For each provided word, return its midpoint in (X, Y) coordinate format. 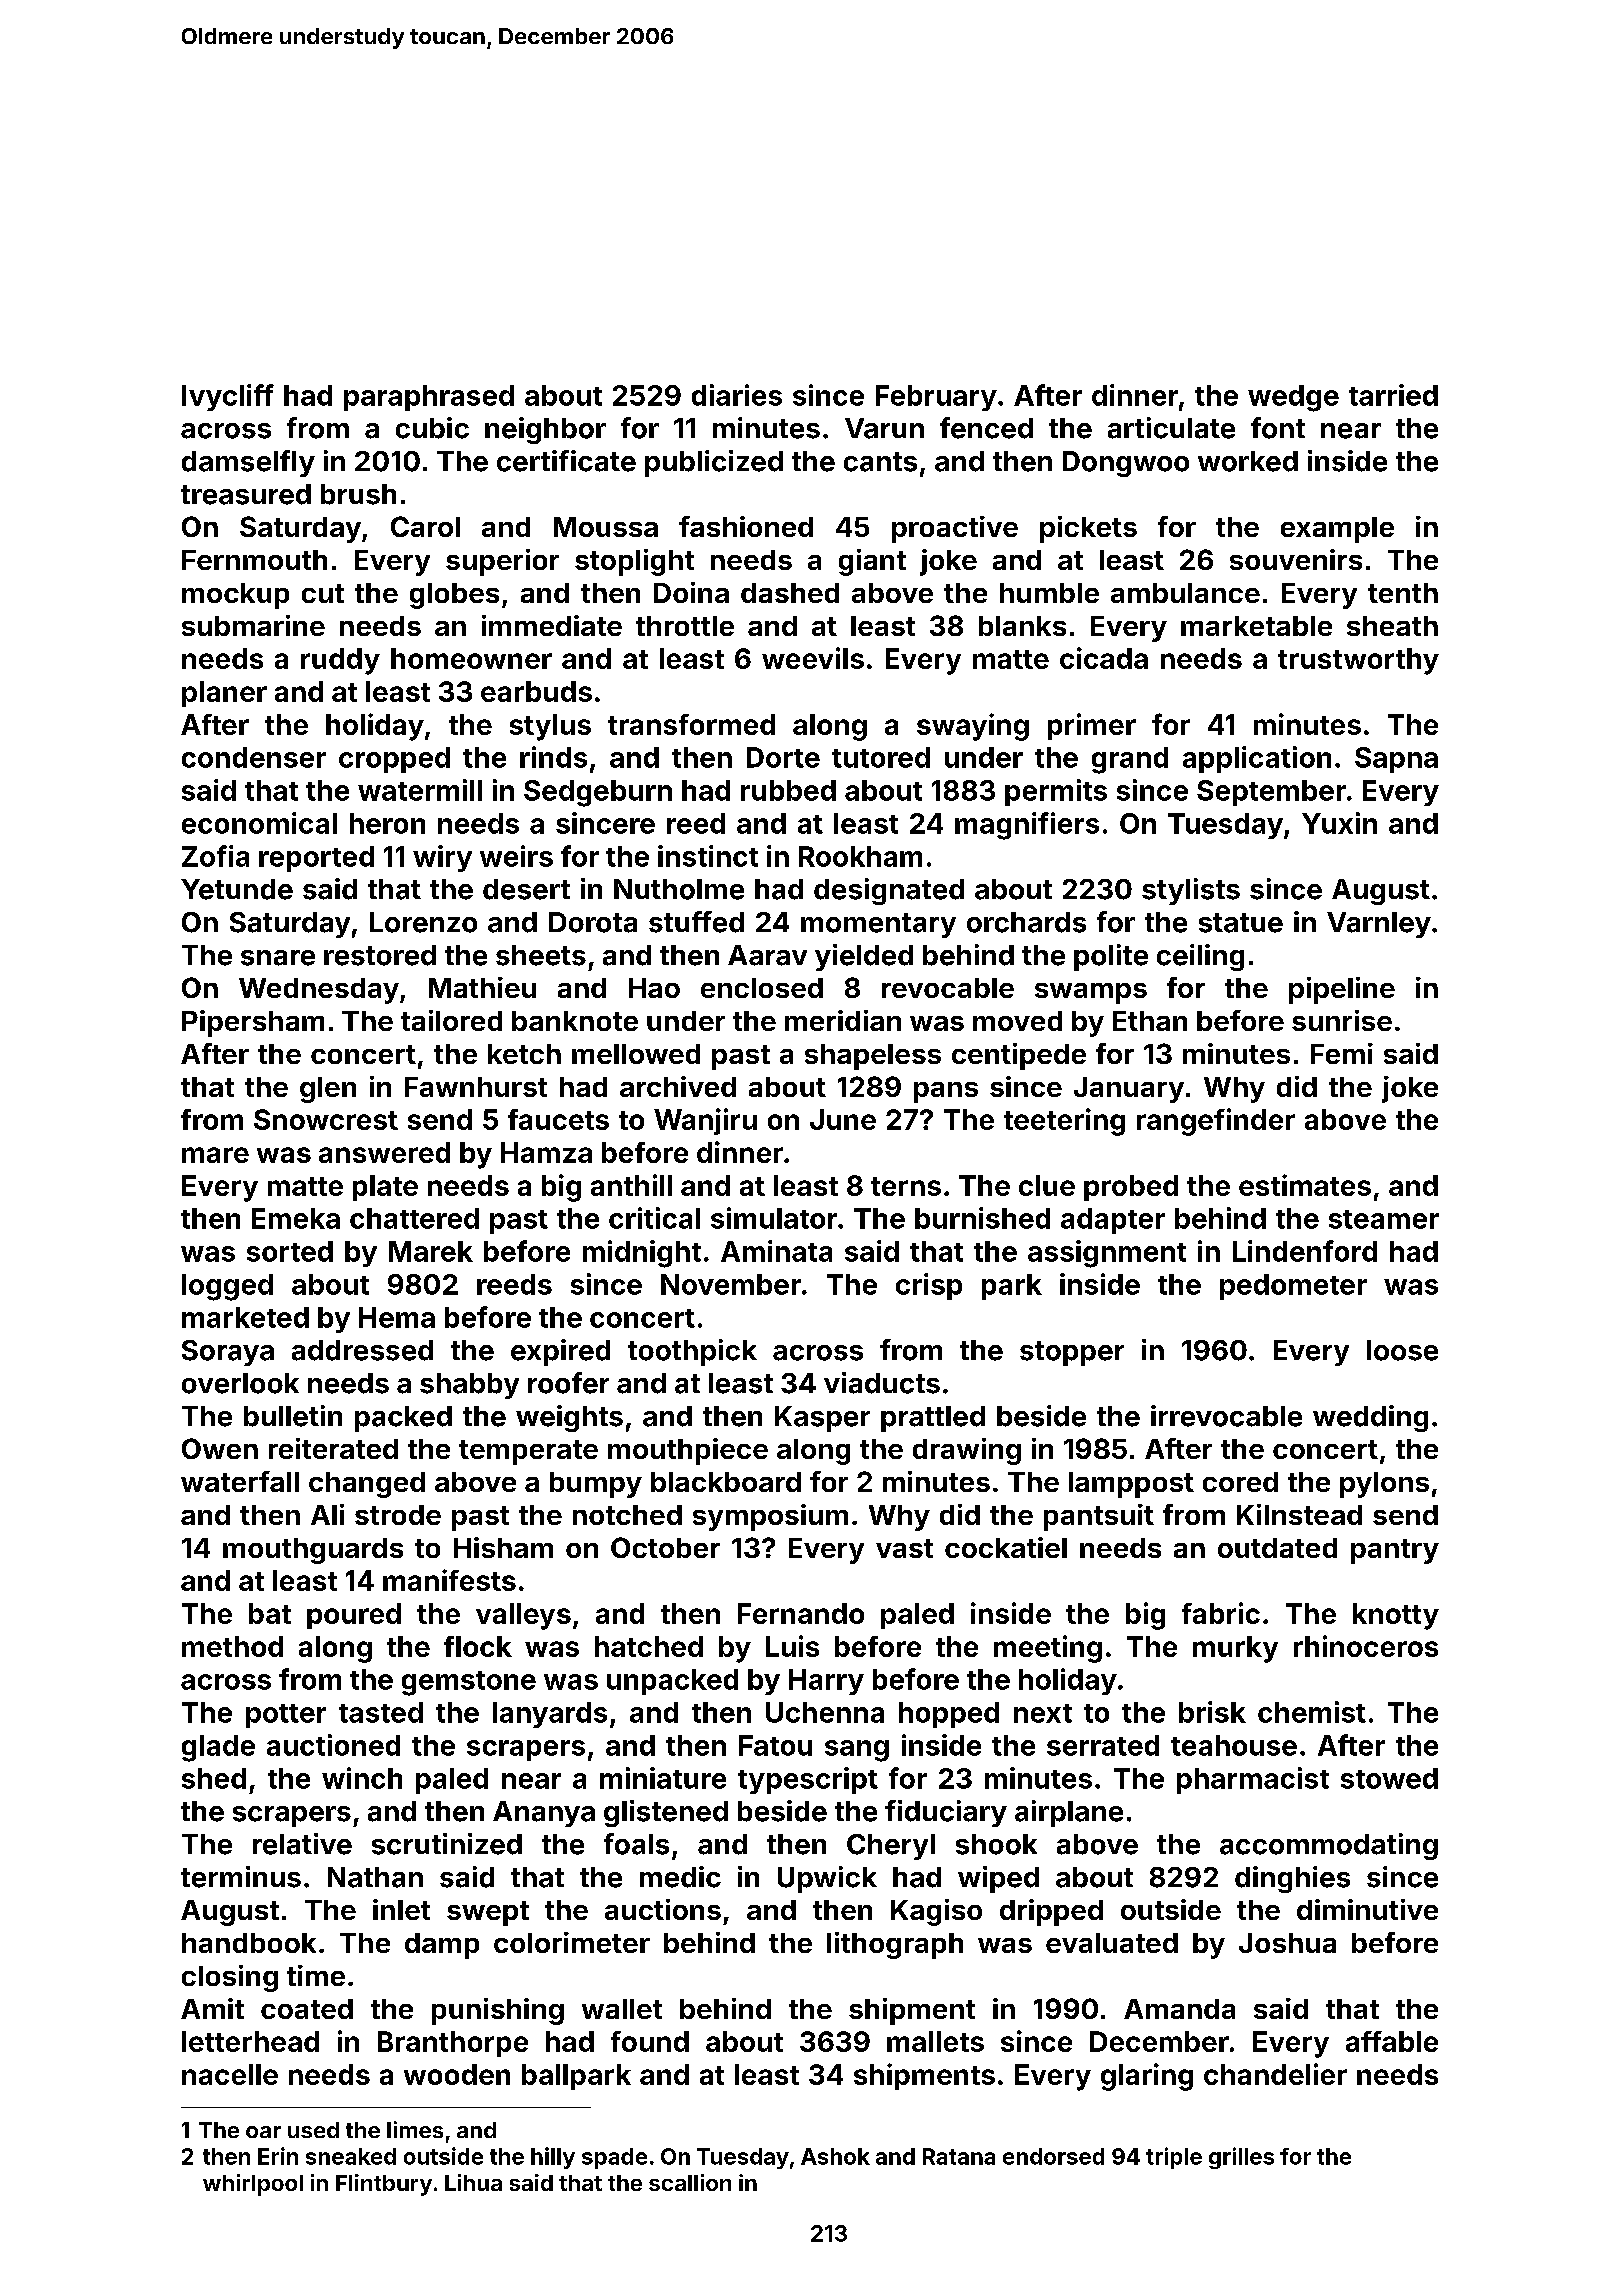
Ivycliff (228, 397)
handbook (249, 1943)
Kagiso (936, 1912)
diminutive (1367, 1909)
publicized (714, 463)
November (731, 1284)
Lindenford (1305, 1251)
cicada (1104, 658)
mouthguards (313, 1551)
